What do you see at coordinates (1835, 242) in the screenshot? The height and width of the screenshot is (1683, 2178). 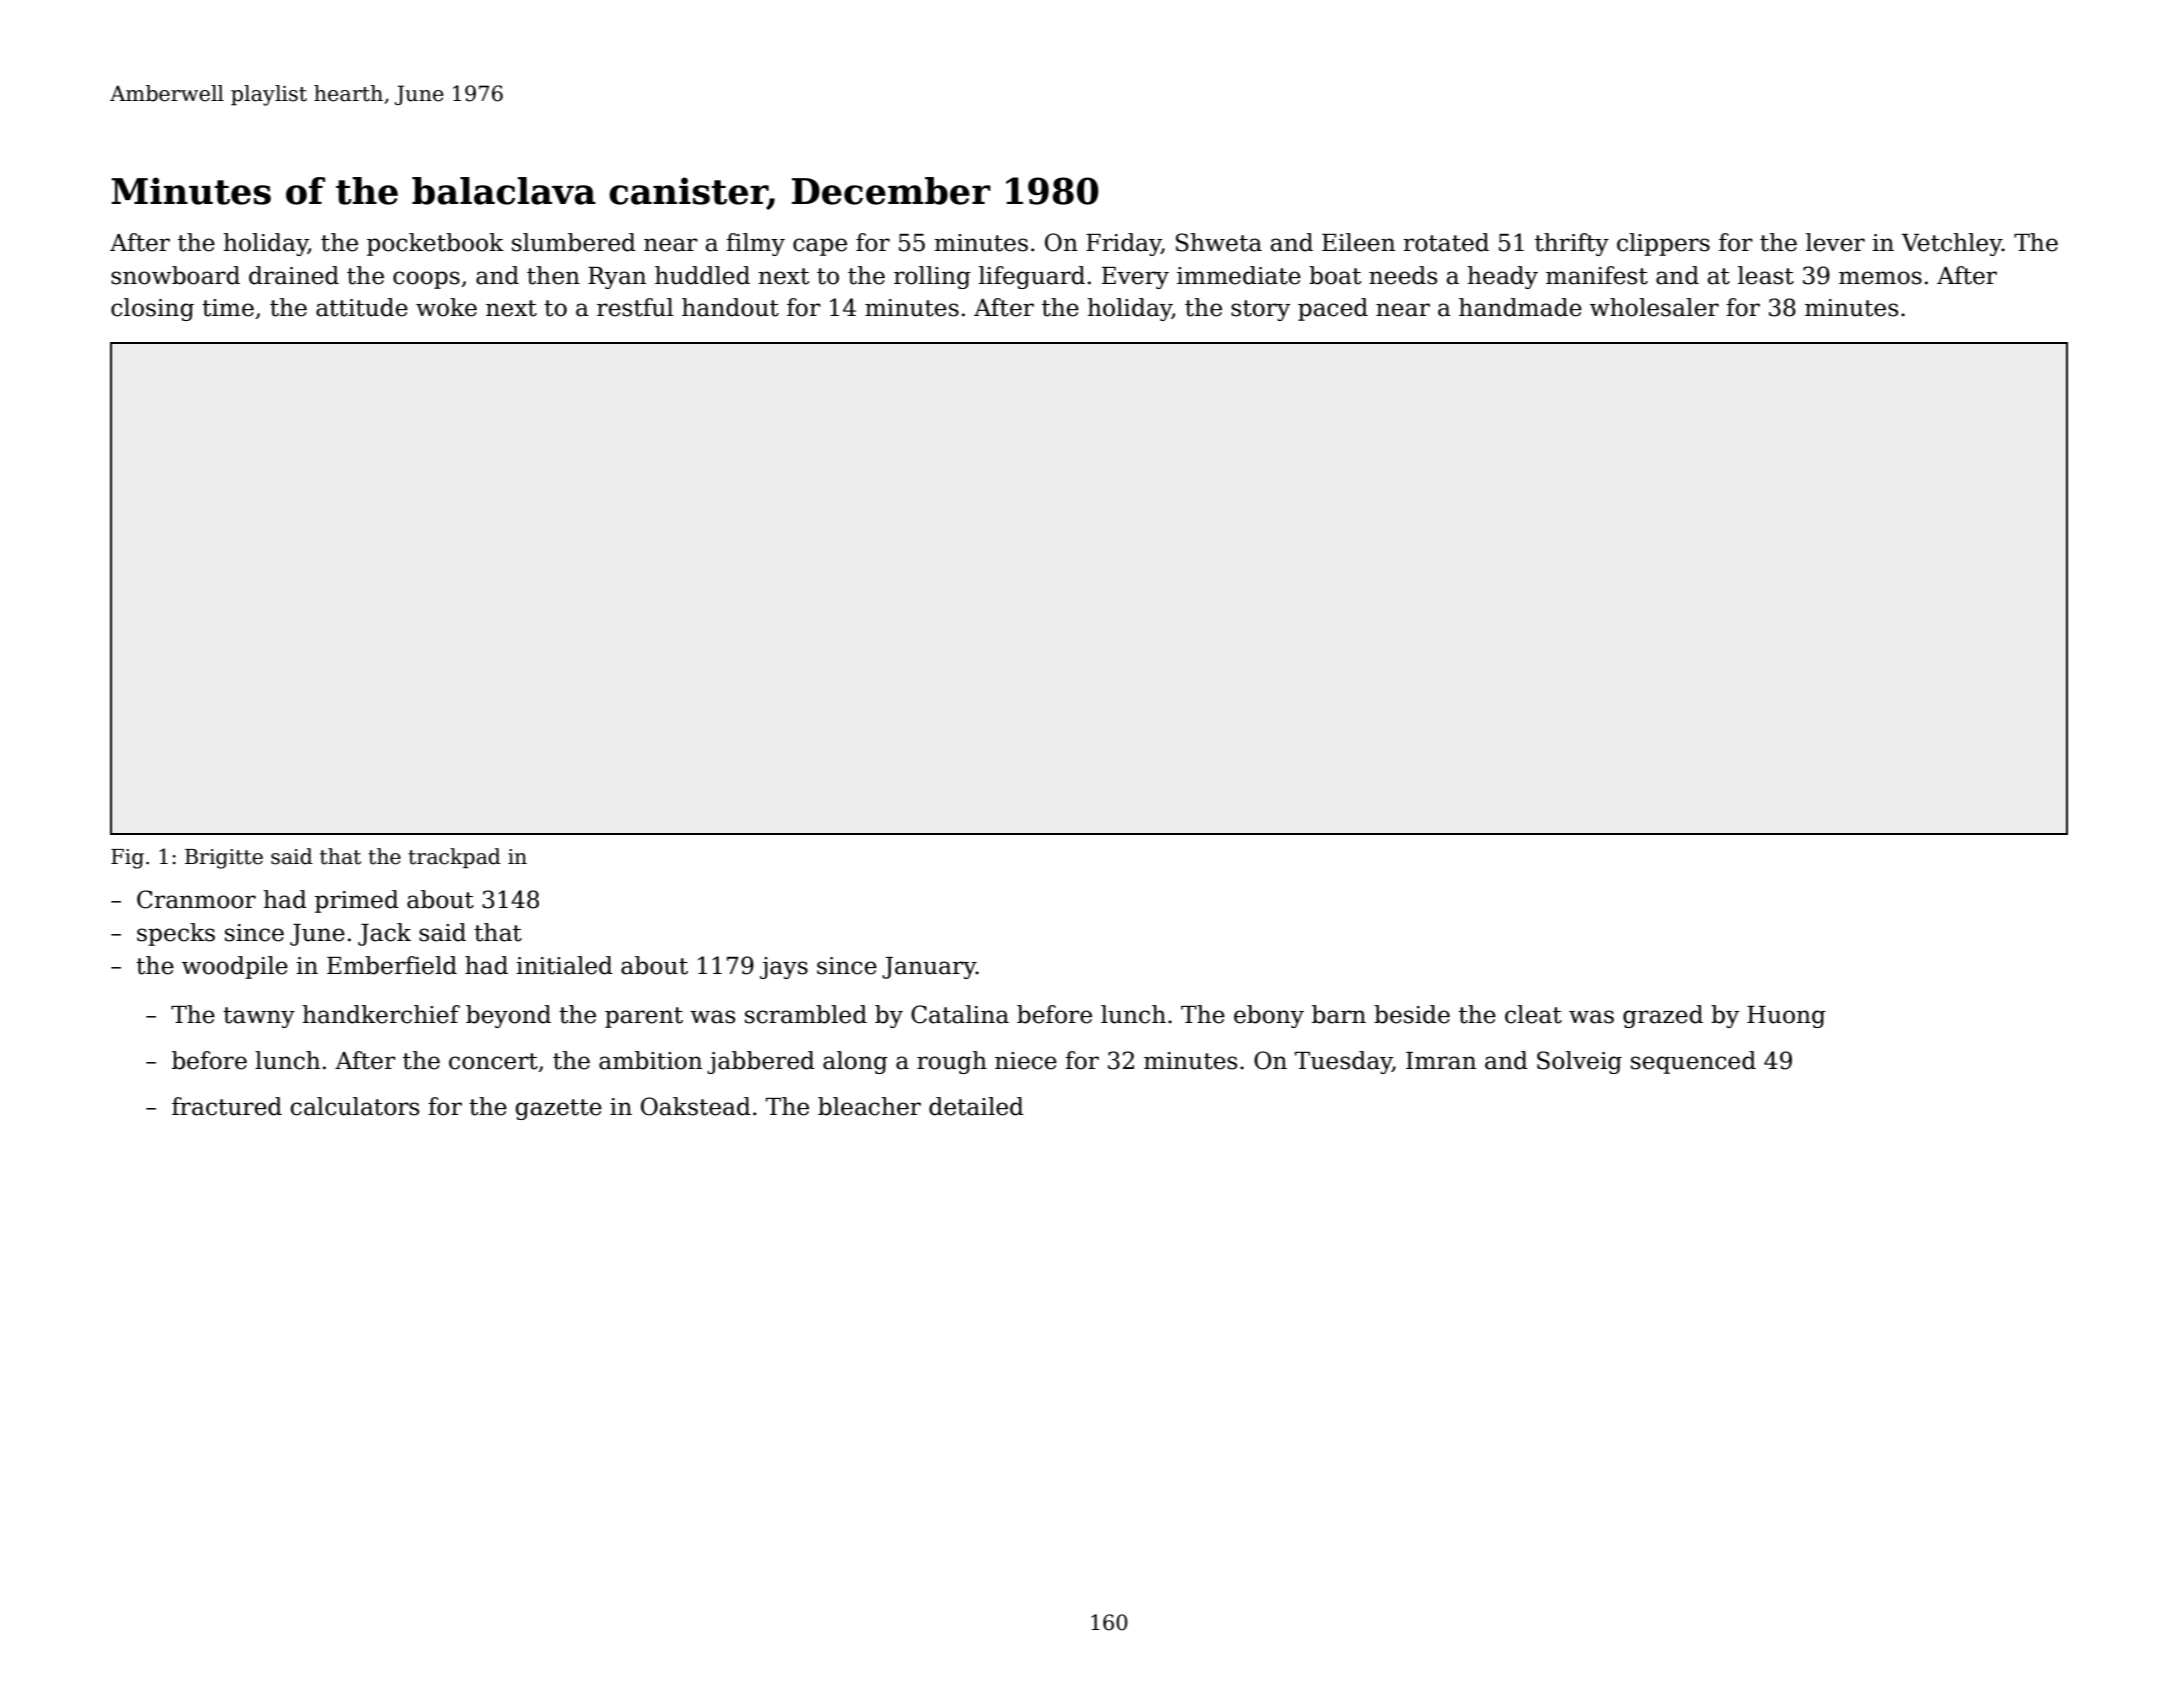 I see `lever` at bounding box center [1835, 242].
